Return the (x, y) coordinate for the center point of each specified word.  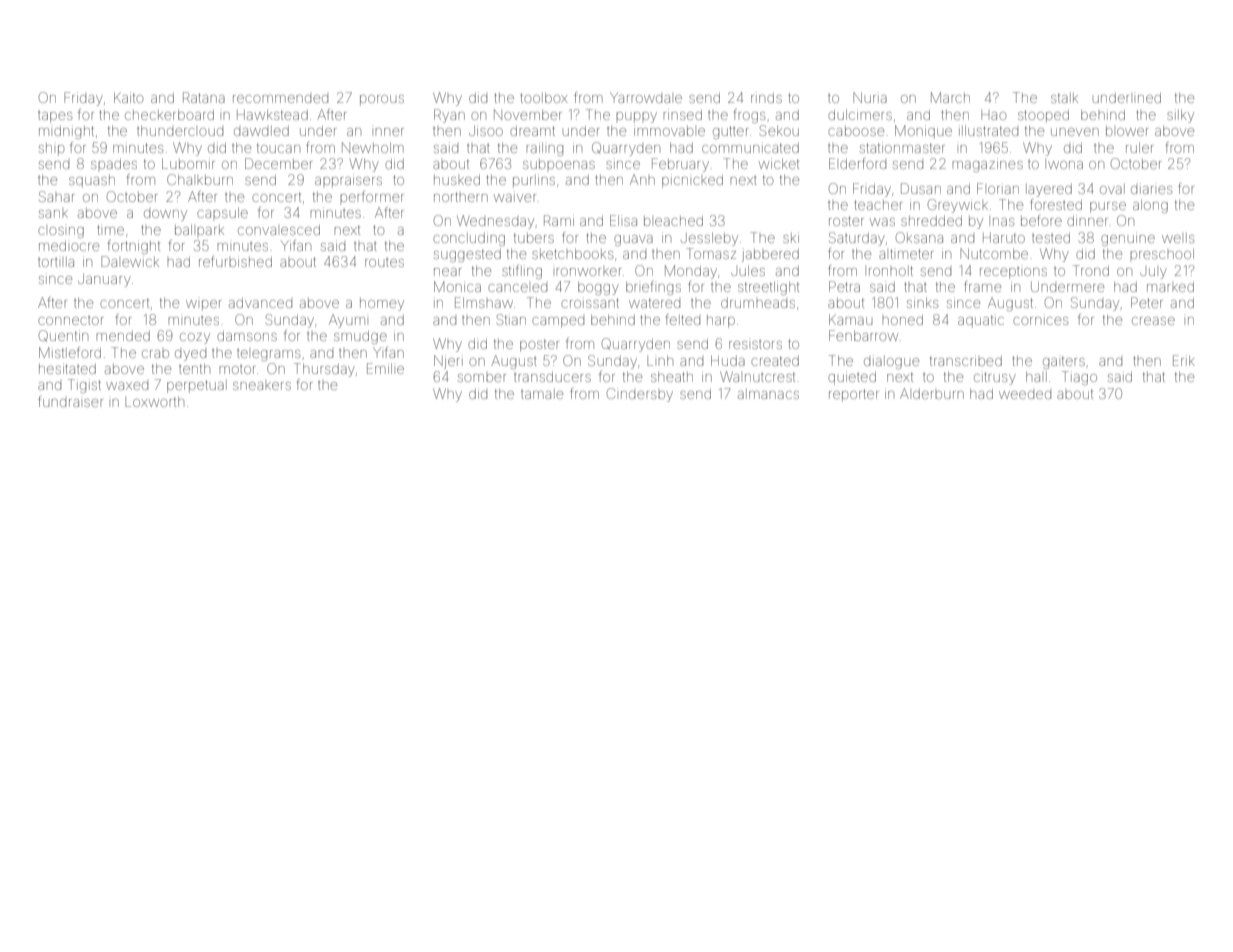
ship (51, 149)
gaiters (1064, 362)
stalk (1064, 98)
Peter (1147, 302)
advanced (260, 303)
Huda (728, 360)
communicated (750, 147)
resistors (755, 344)
